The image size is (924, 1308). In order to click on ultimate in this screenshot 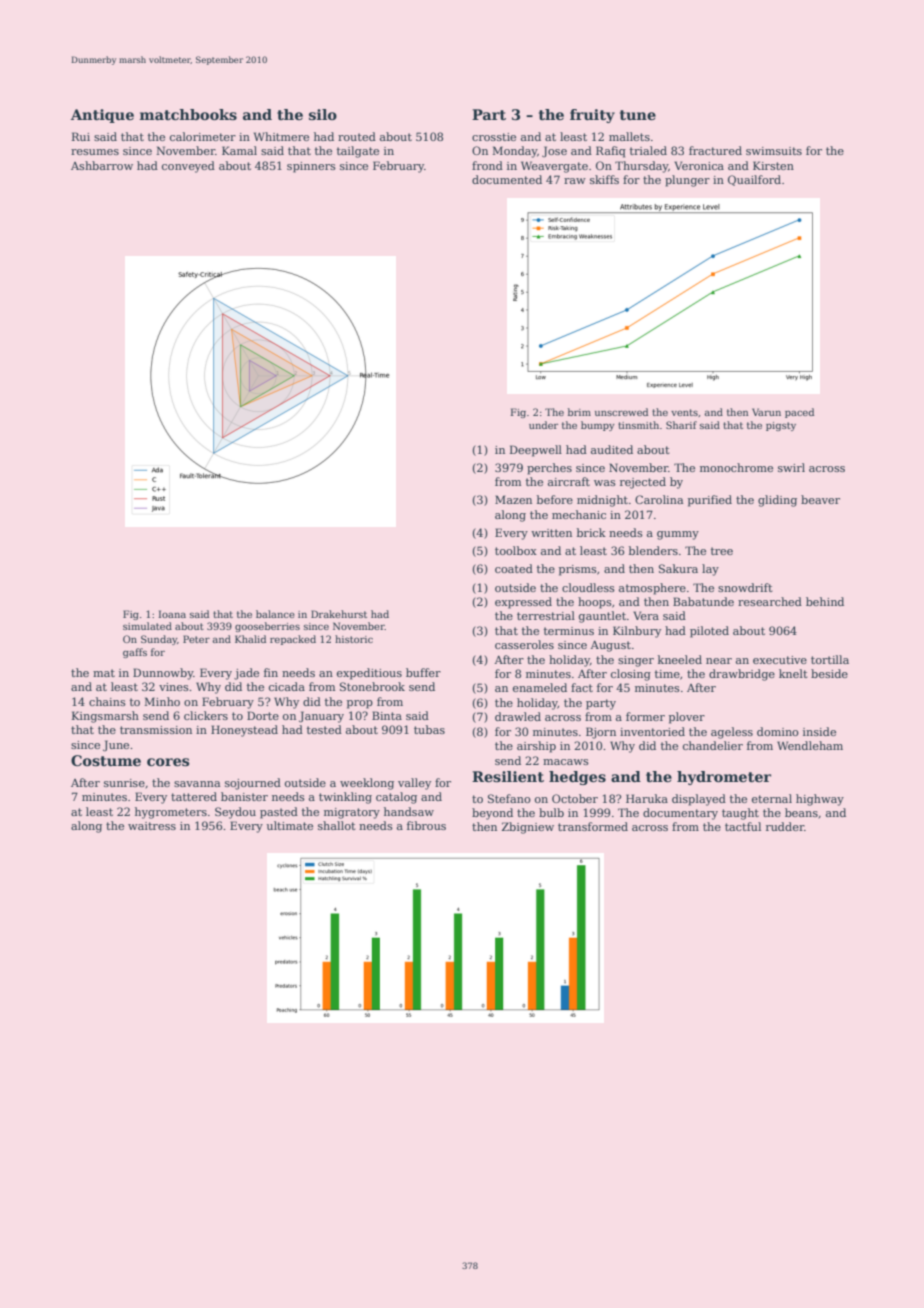, I will do `click(290, 825)`.
